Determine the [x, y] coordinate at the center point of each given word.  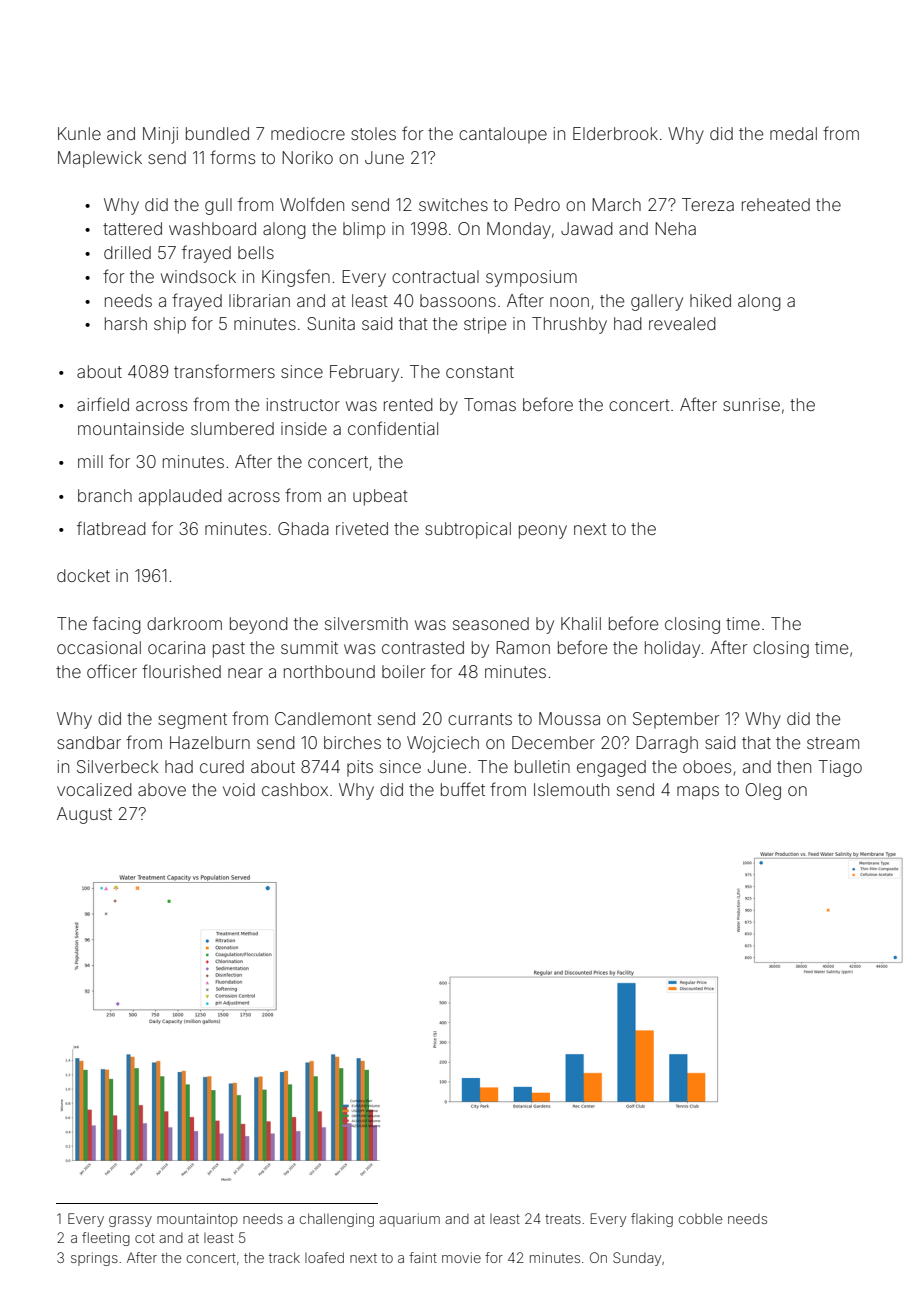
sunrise [751, 404]
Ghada [303, 528]
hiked [710, 300]
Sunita [331, 323]
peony [543, 532]
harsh [126, 323]
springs [94, 1259]
